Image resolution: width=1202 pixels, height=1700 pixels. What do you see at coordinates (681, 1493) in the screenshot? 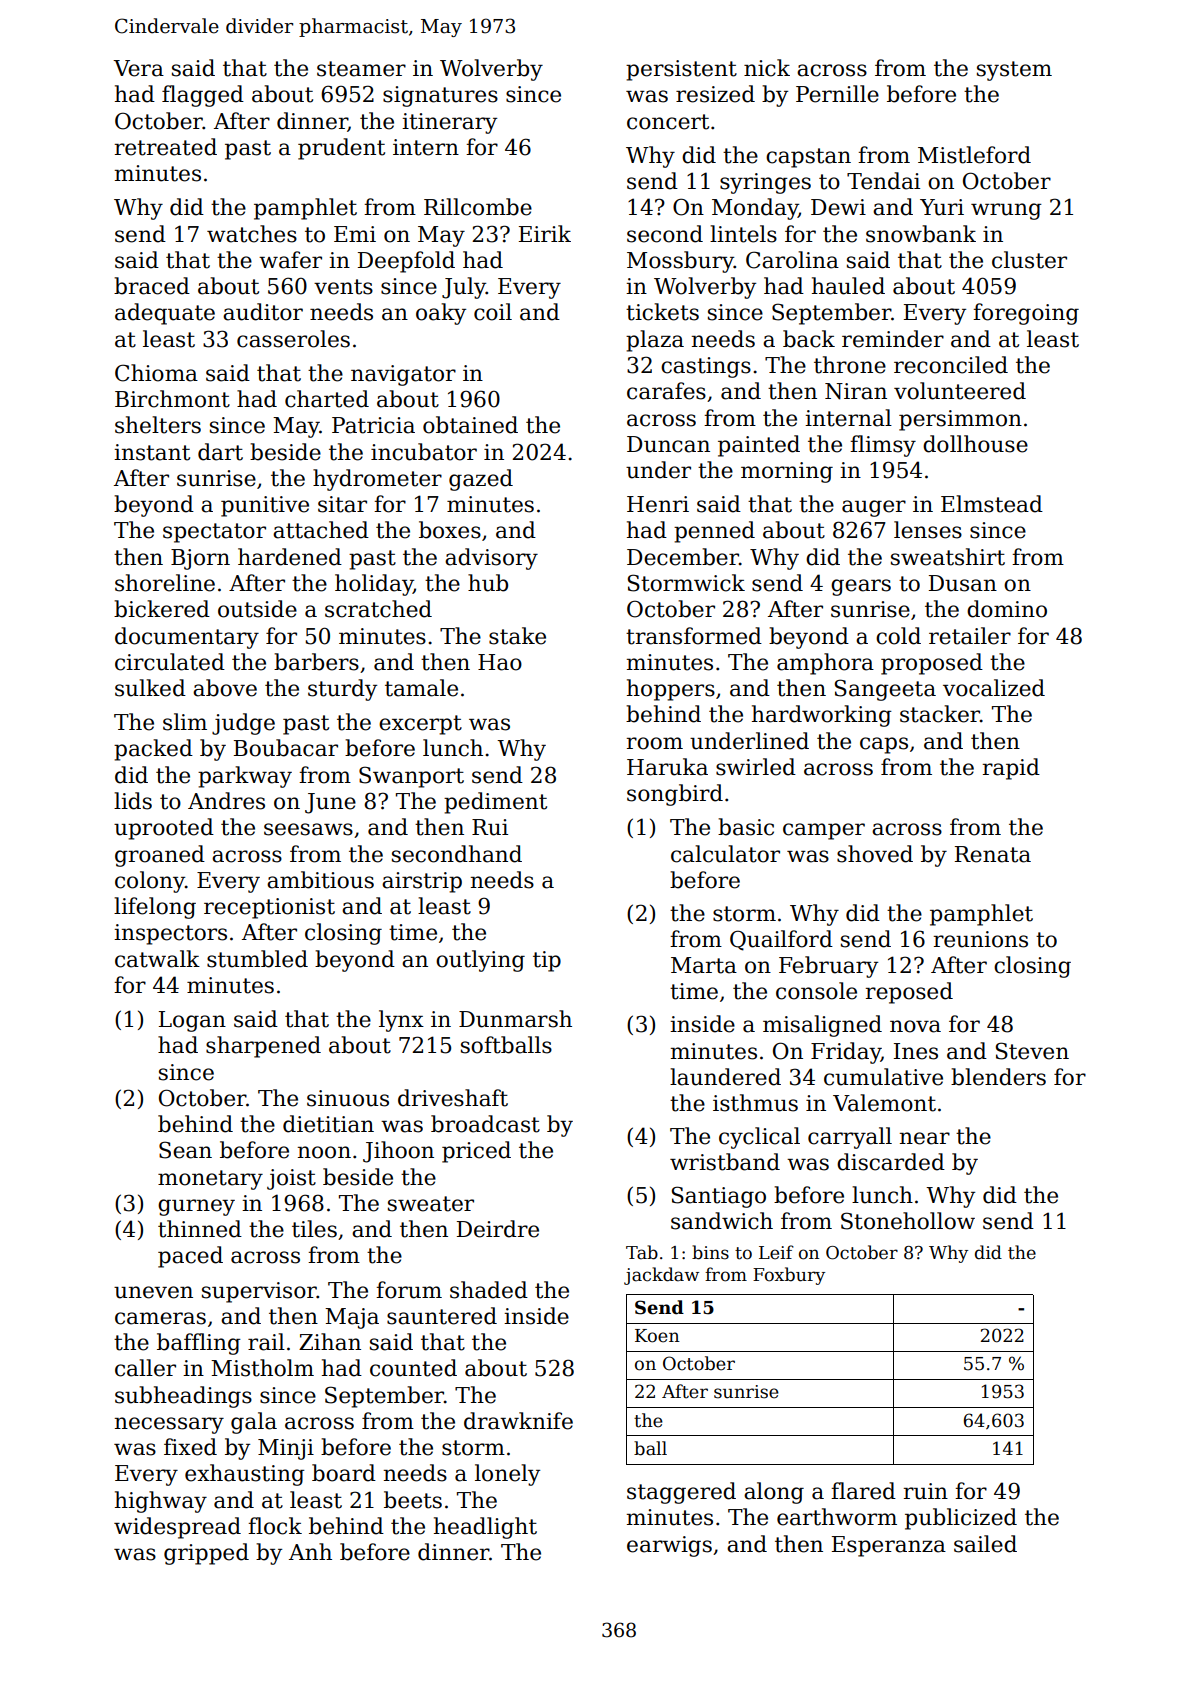
I see `staggered` at bounding box center [681, 1493].
